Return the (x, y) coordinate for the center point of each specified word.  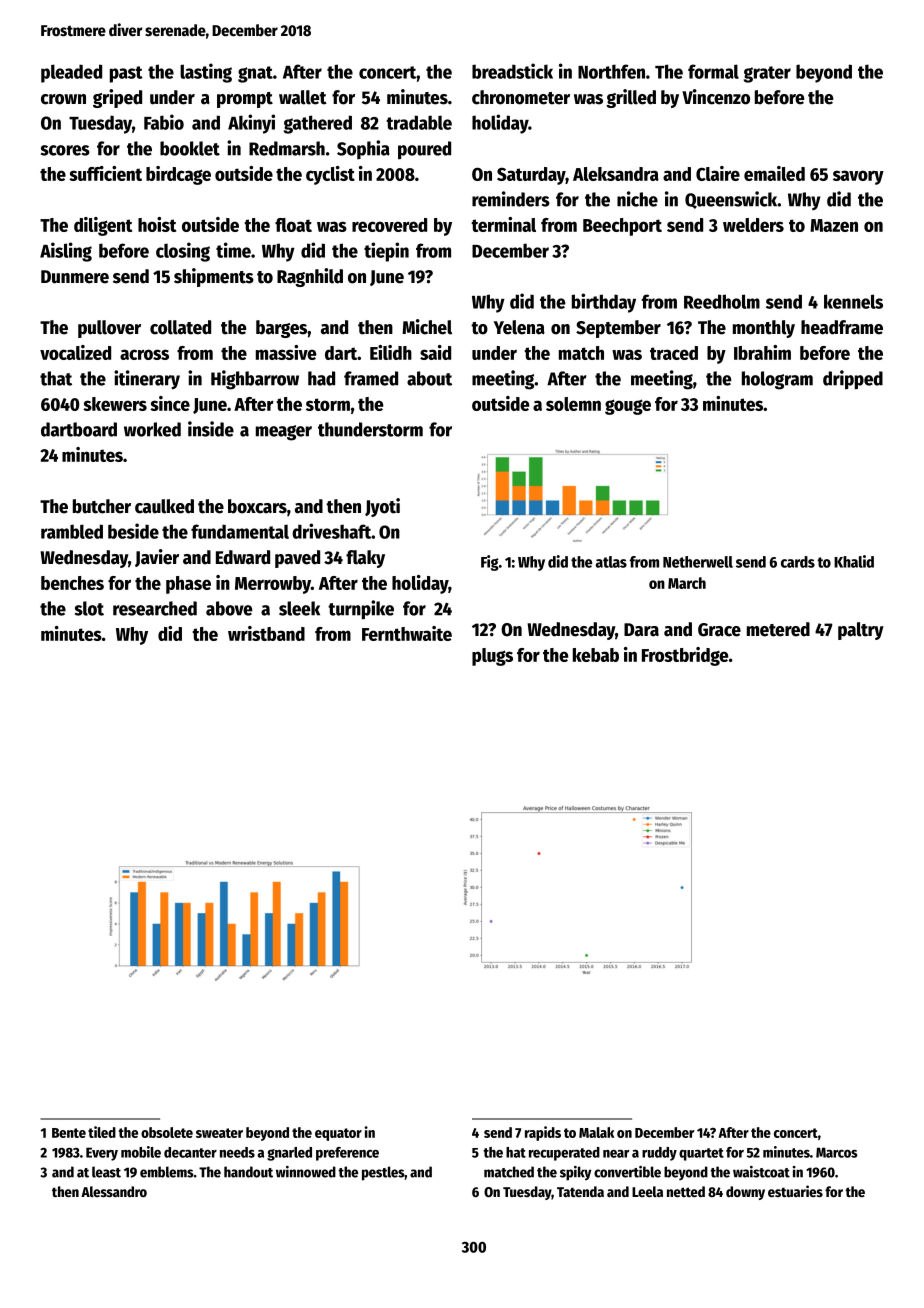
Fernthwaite (407, 633)
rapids (543, 1133)
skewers (115, 404)
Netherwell (698, 562)
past (126, 74)
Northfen (611, 71)
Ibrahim (762, 352)
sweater (219, 1133)
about (429, 378)
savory (858, 177)
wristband (266, 633)
